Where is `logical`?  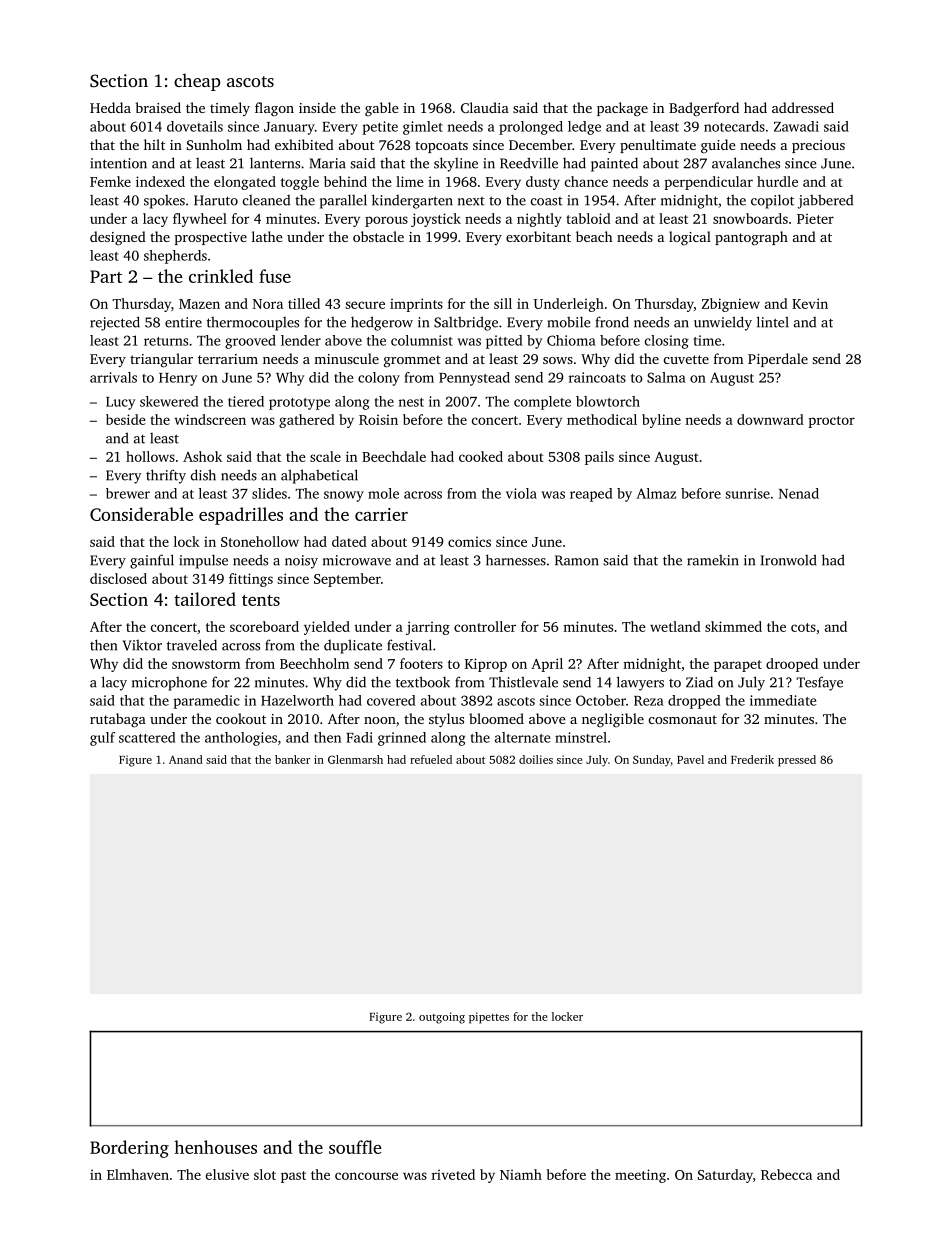
logical is located at coordinates (690, 238).
